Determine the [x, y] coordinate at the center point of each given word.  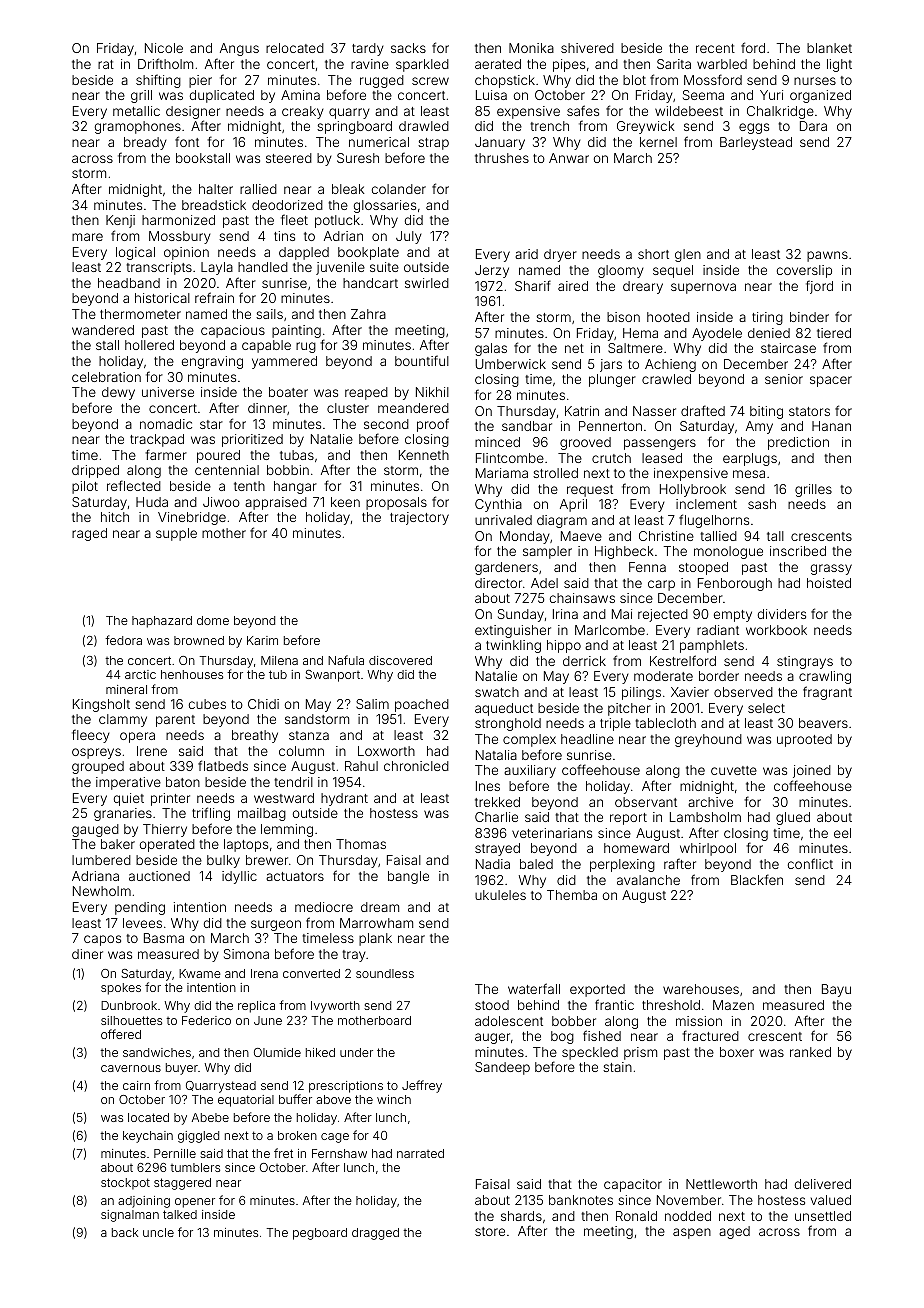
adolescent [509, 1021]
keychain [148, 1137]
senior [784, 379]
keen [345, 502]
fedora [123, 640]
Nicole [164, 48]
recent [715, 48]
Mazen [733, 1005]
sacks [408, 48]
